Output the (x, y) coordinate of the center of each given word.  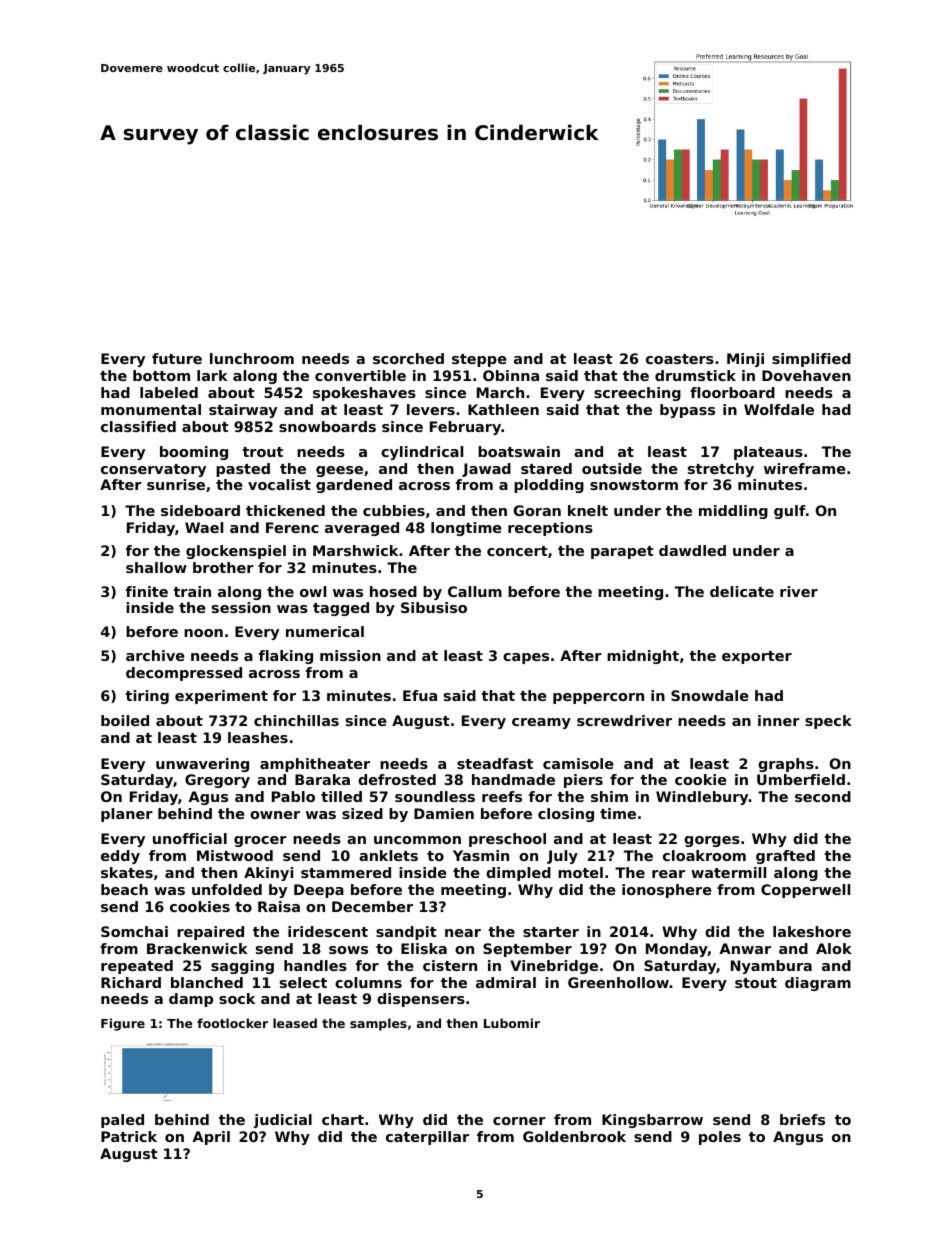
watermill (728, 872)
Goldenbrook (574, 1136)
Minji (745, 360)
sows (348, 950)
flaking (286, 657)
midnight (643, 657)
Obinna (511, 375)
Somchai (134, 931)
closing (566, 815)
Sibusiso (434, 607)
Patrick (129, 1136)
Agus (208, 798)
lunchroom (252, 358)
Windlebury (702, 798)
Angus (798, 1138)
